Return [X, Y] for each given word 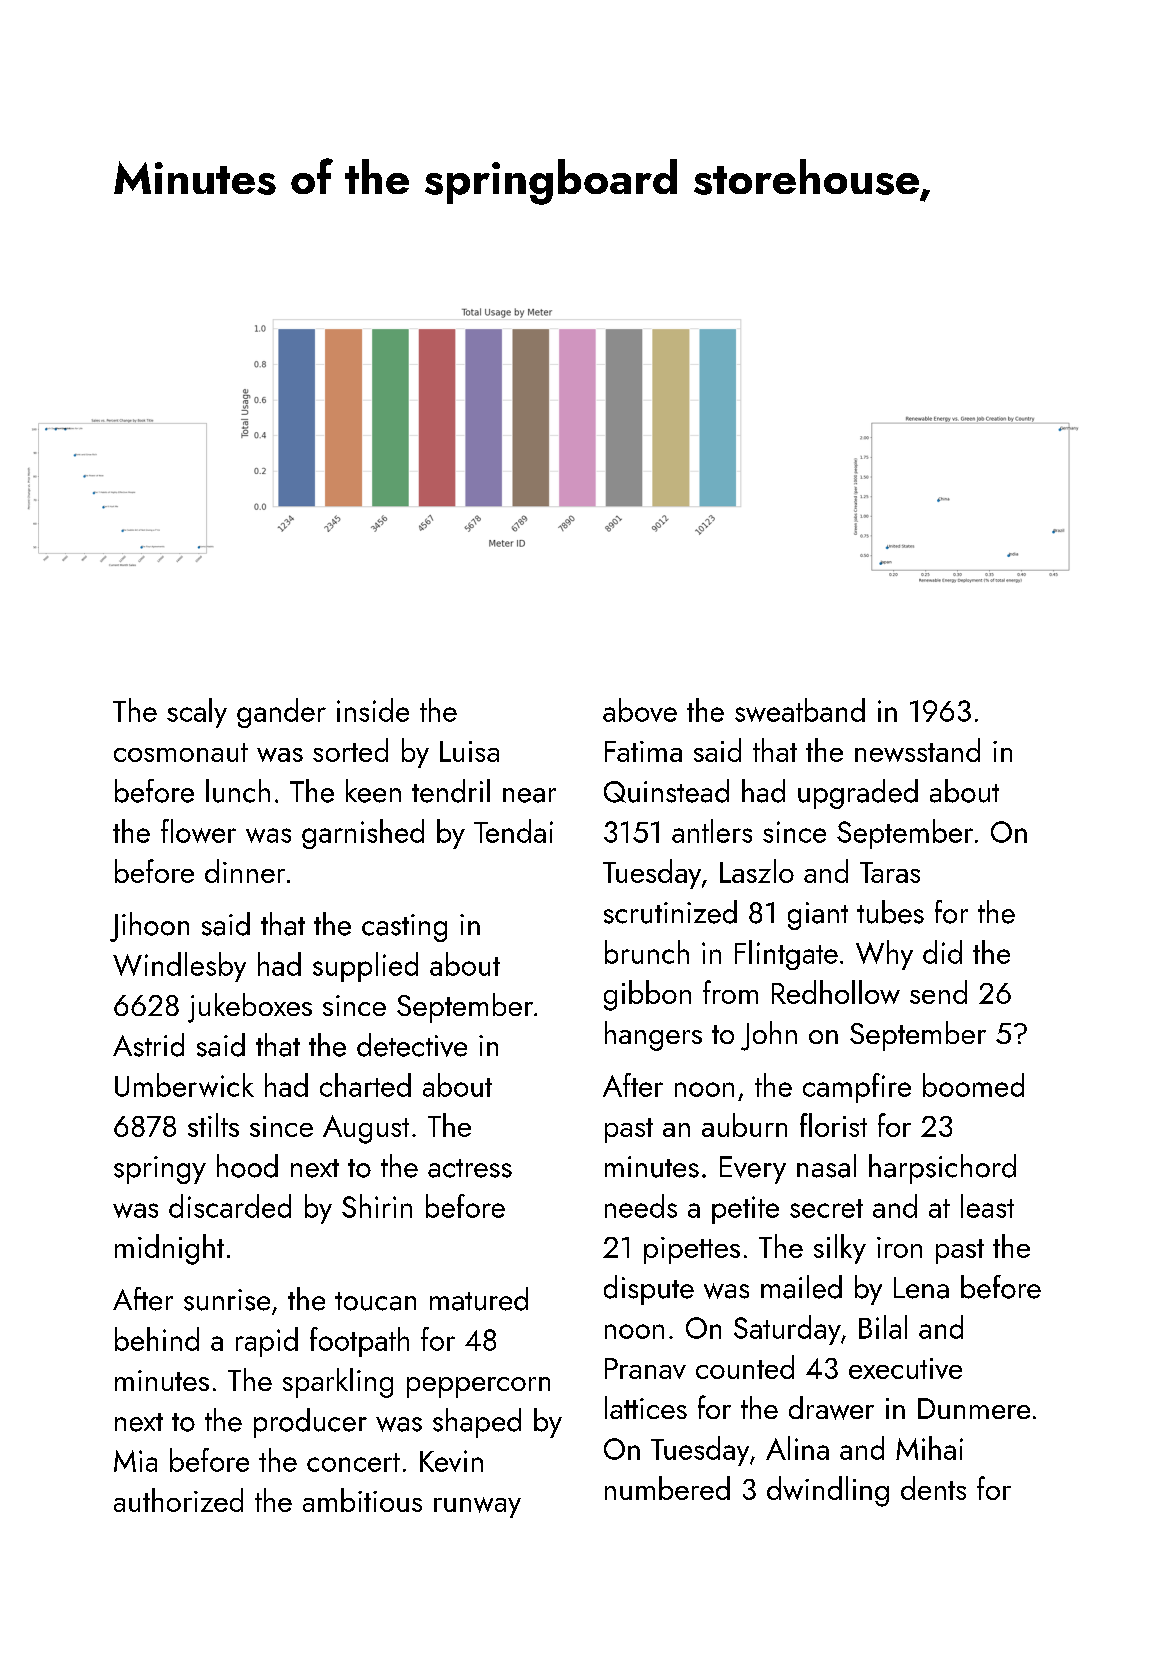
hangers [653, 1036]
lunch [238, 791]
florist [833, 1125]
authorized [178, 1500]
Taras [890, 872]
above [640, 710]
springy [160, 1170]
